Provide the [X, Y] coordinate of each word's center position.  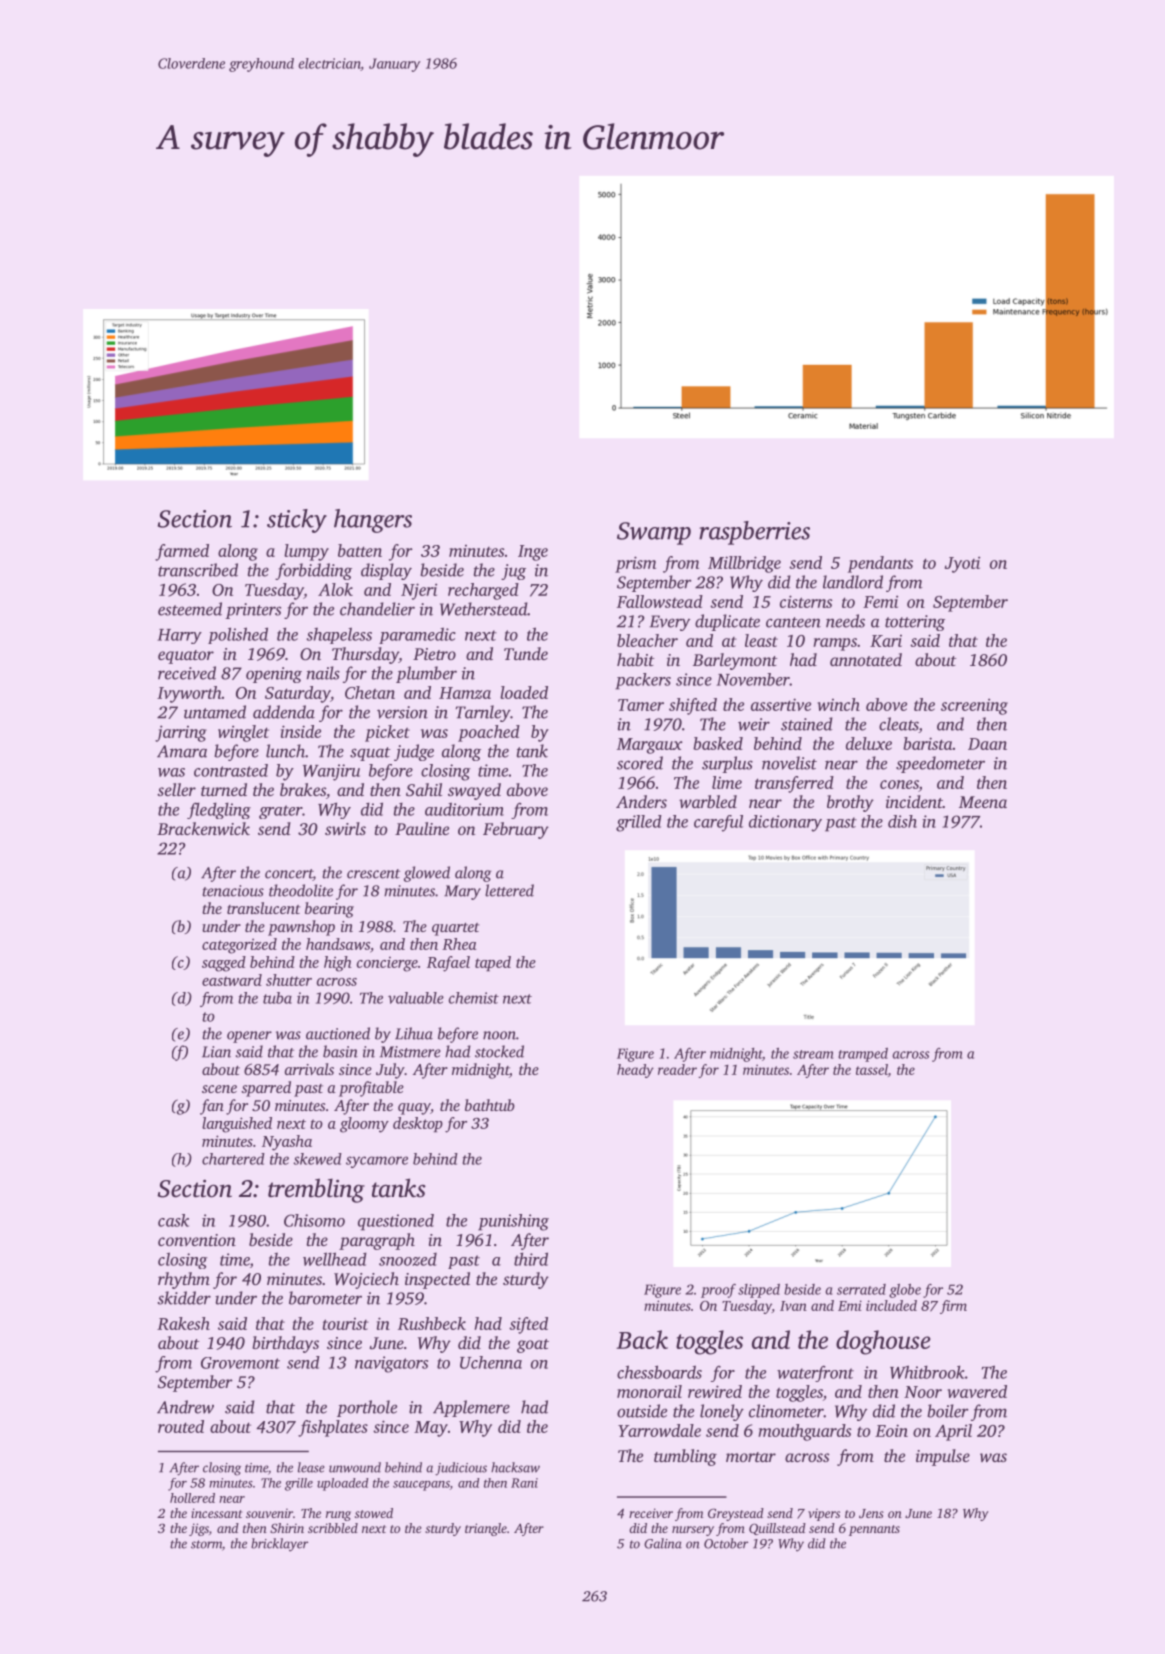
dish [902, 821]
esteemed [190, 609]
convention [197, 1240]
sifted [528, 1325]
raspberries [754, 533]
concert [289, 875]
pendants [880, 564]
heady [635, 1071]
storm [206, 1544]
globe [905, 1291]
